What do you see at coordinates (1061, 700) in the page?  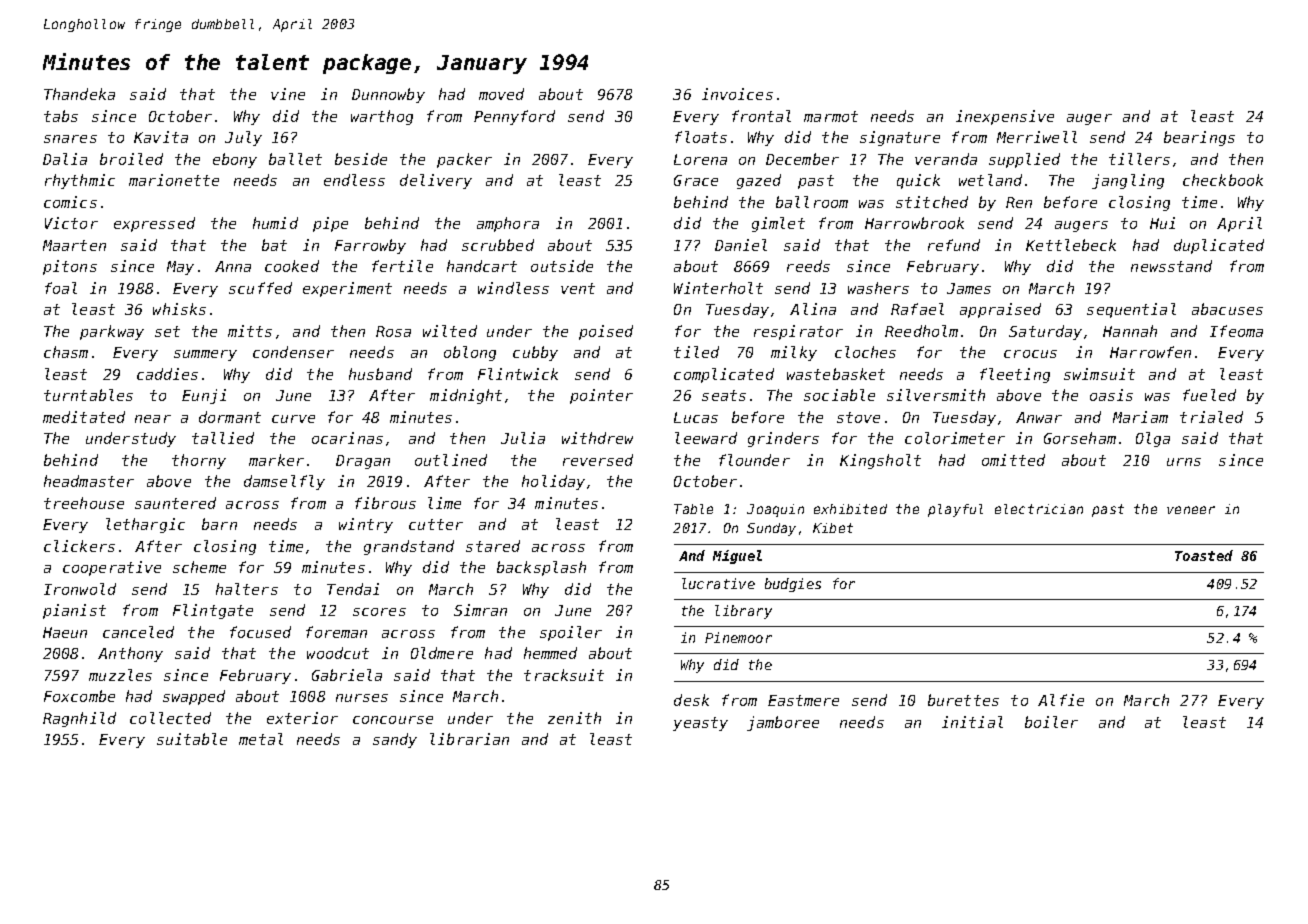 I see `Alfie` at bounding box center [1061, 700].
